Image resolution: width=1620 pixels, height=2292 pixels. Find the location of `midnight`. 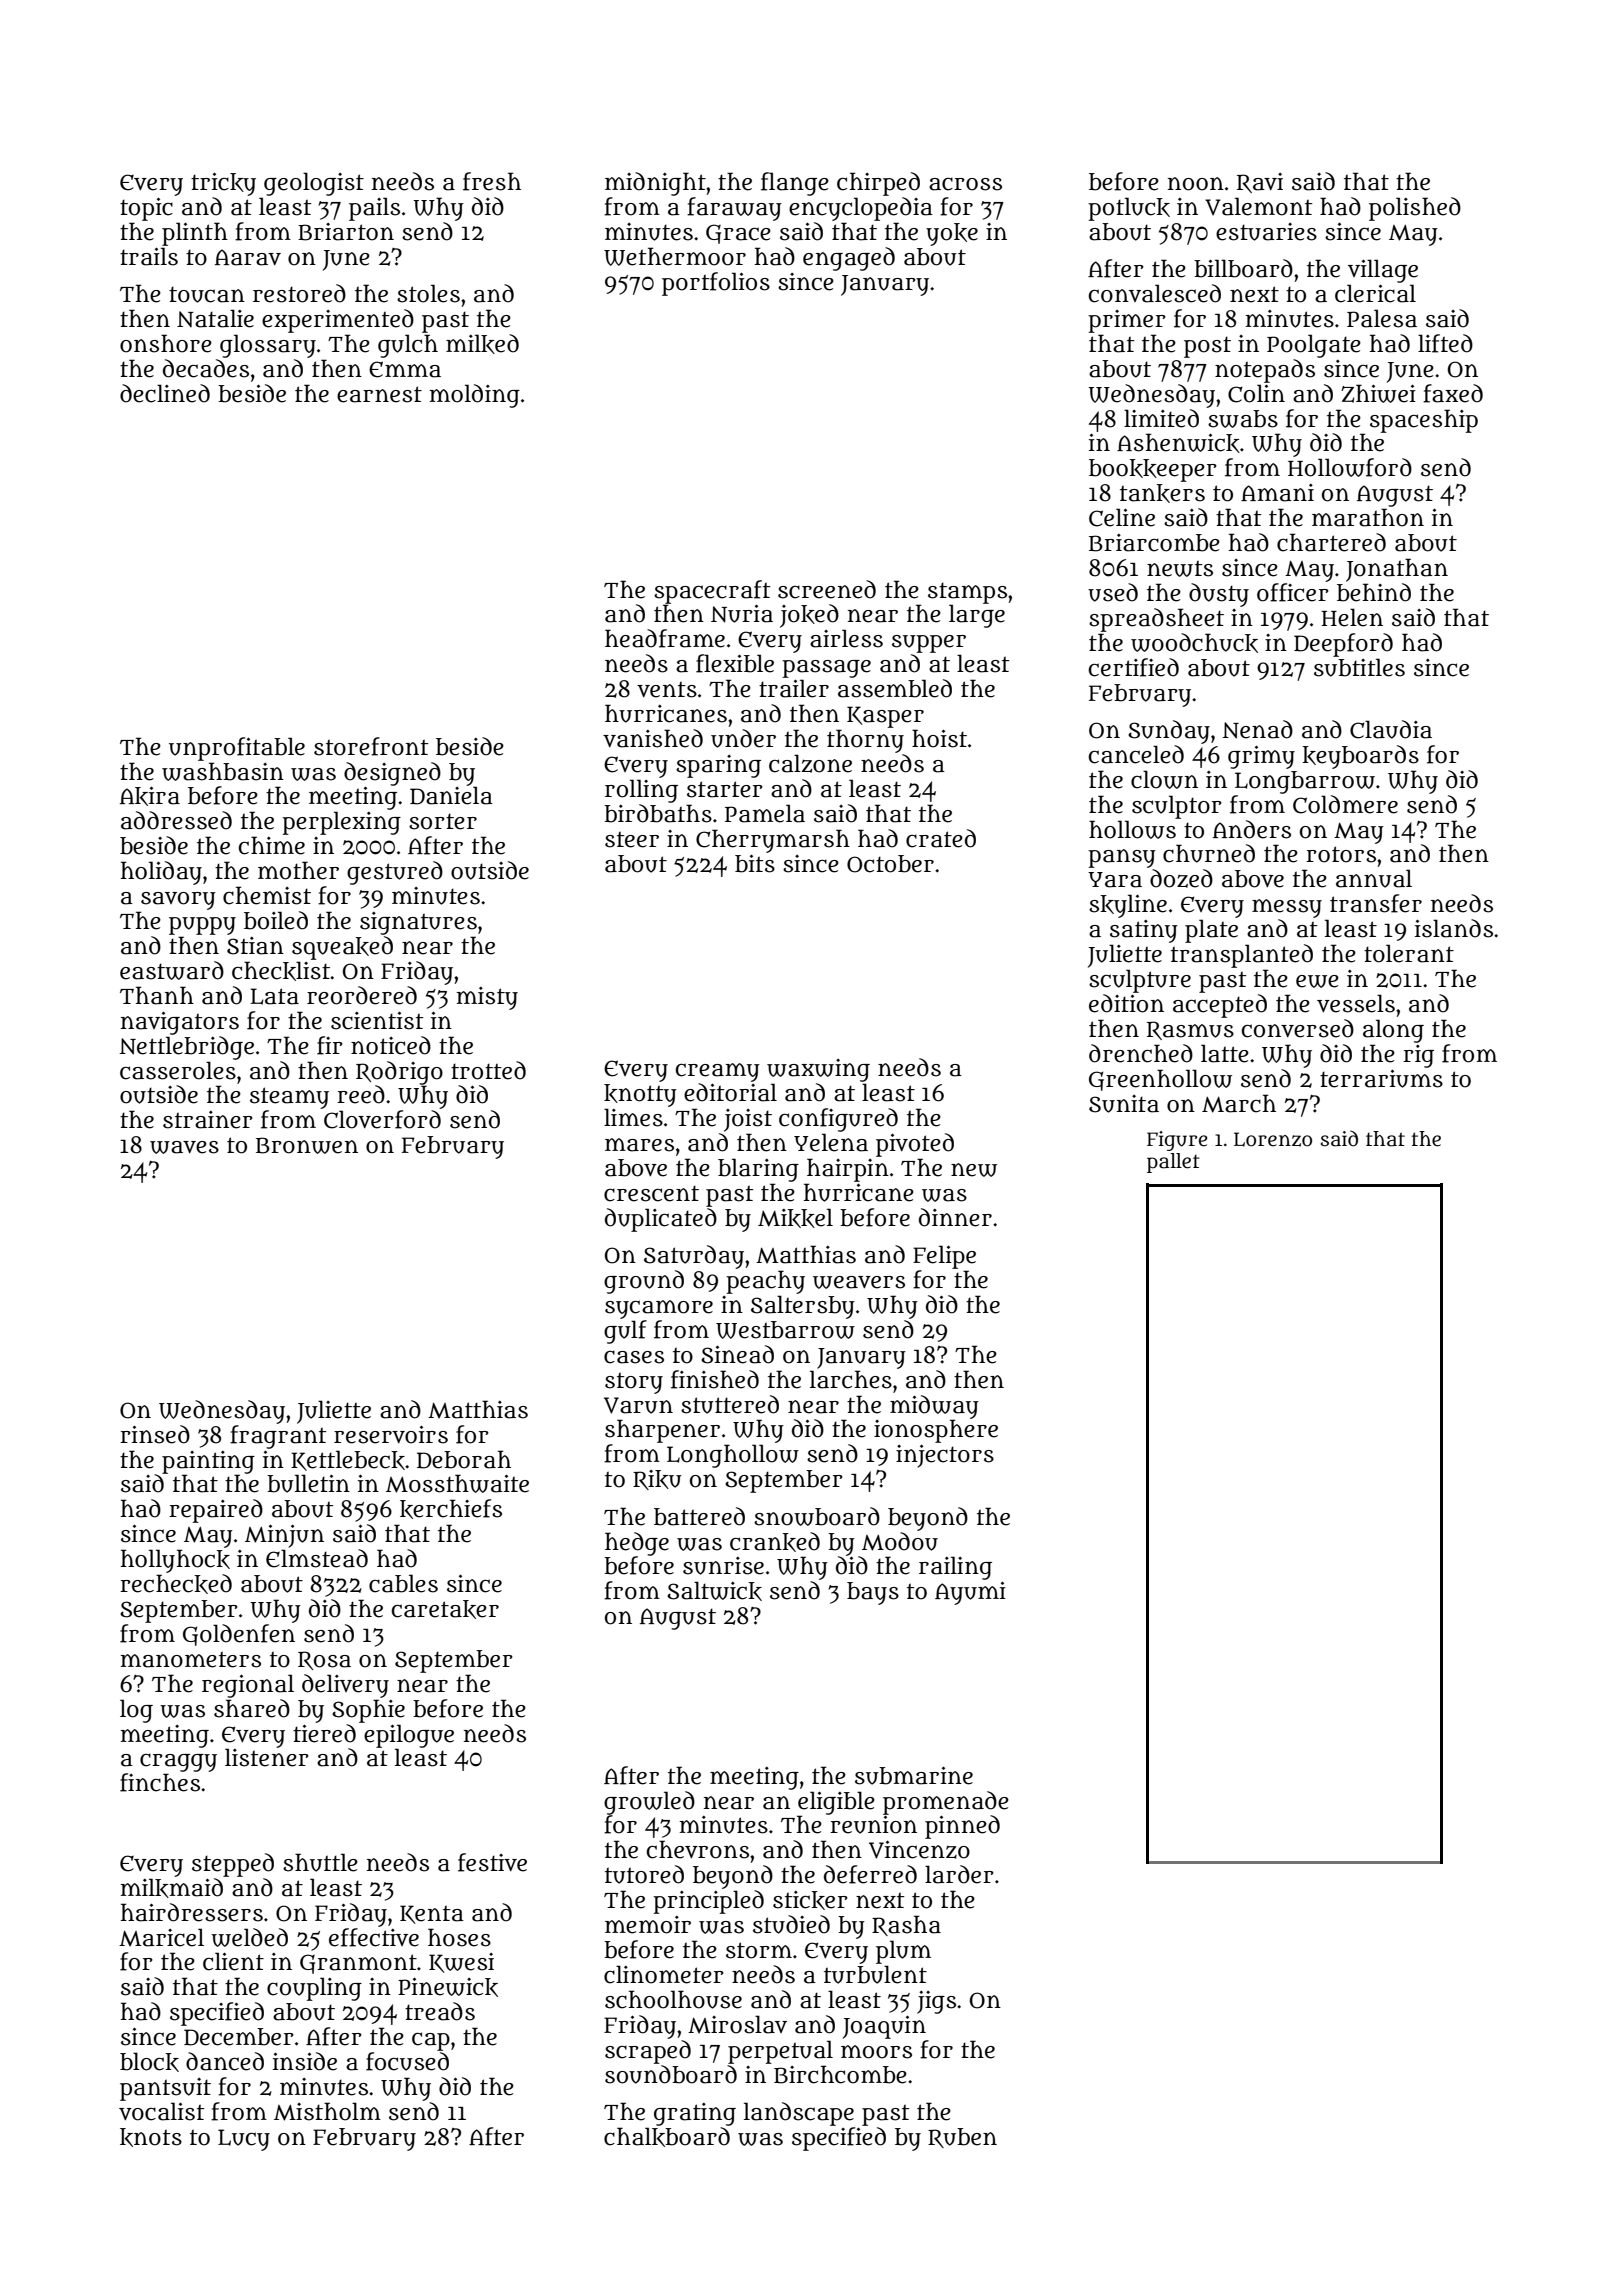

midnight is located at coordinates (655, 184).
